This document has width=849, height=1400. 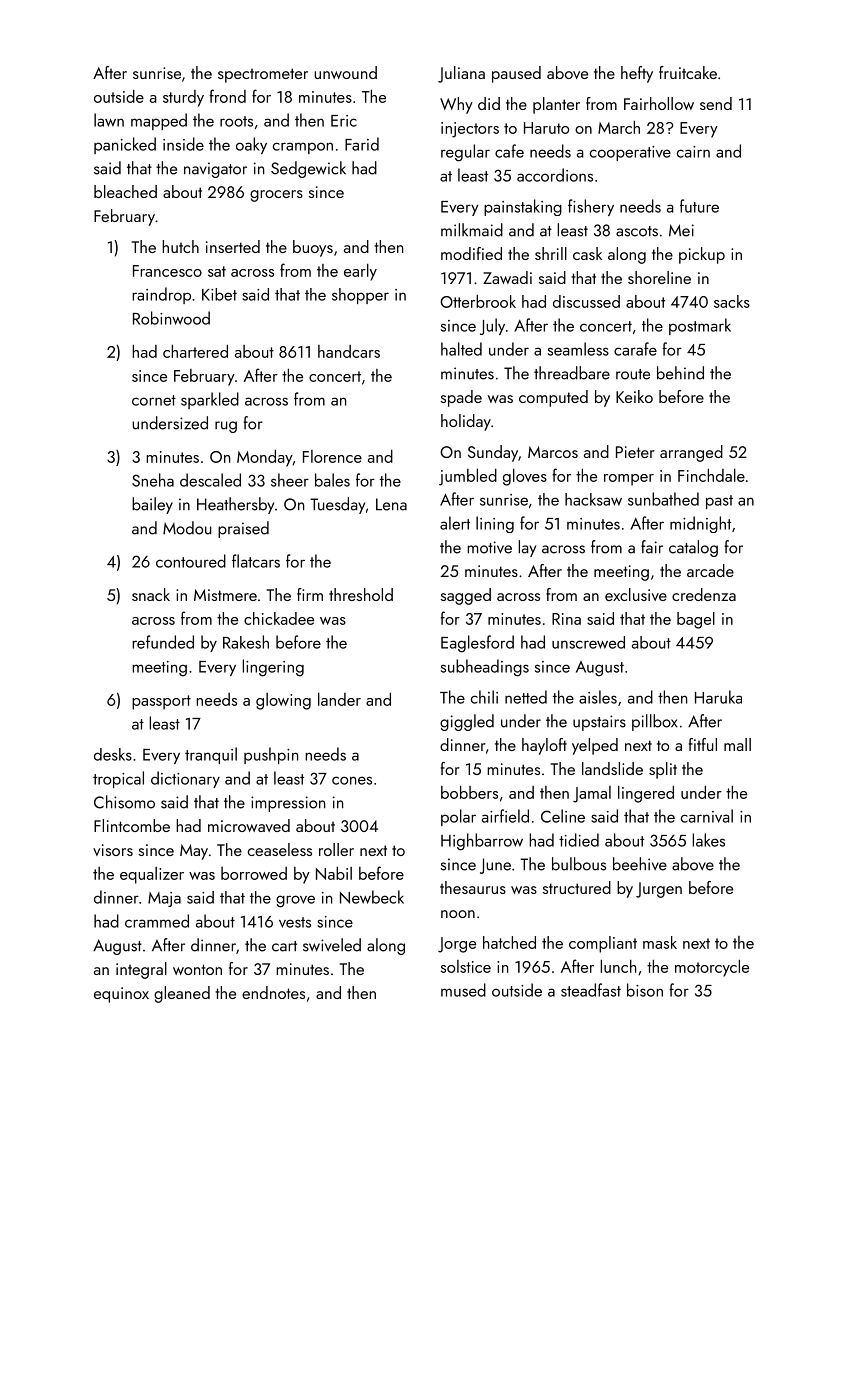 What do you see at coordinates (708, 840) in the document?
I see `lakes` at bounding box center [708, 840].
